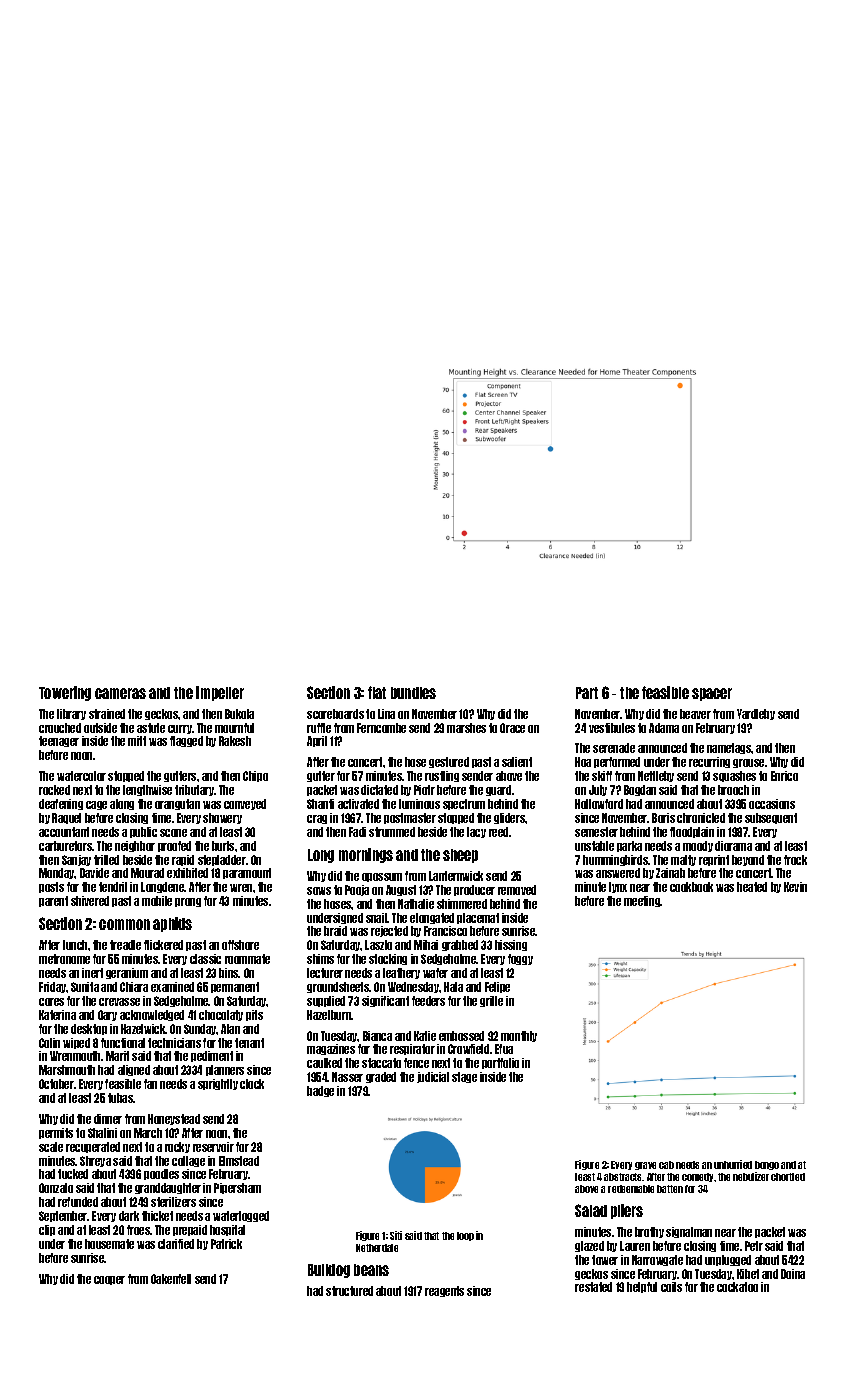 Image resolution: width=849 pixels, height=1400 pixels. What do you see at coordinates (386, 714) in the document?
I see `Lina` at bounding box center [386, 714].
